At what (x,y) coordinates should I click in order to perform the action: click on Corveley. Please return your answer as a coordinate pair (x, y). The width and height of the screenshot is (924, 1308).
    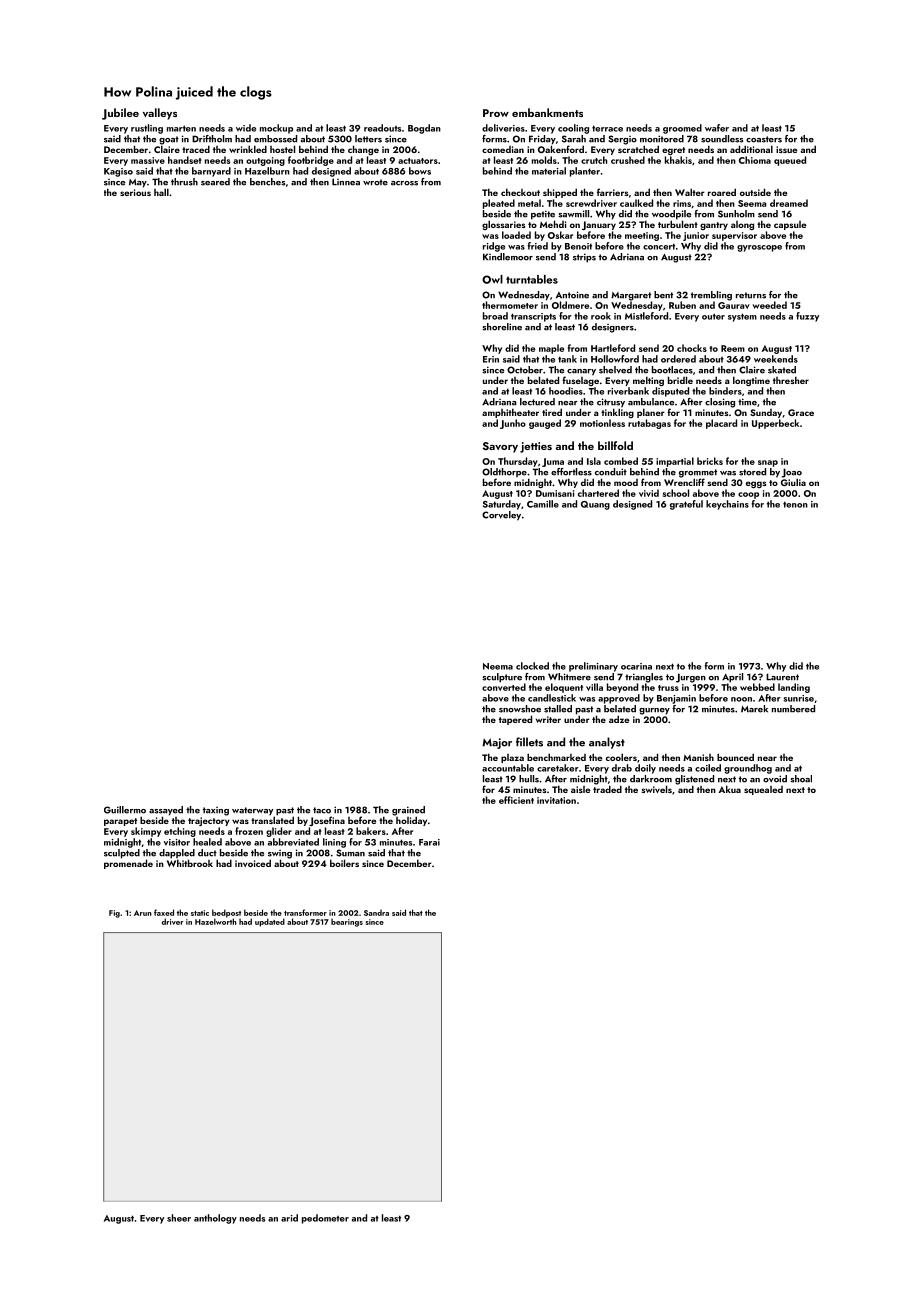
    Looking at the image, I should click on (501, 516).
